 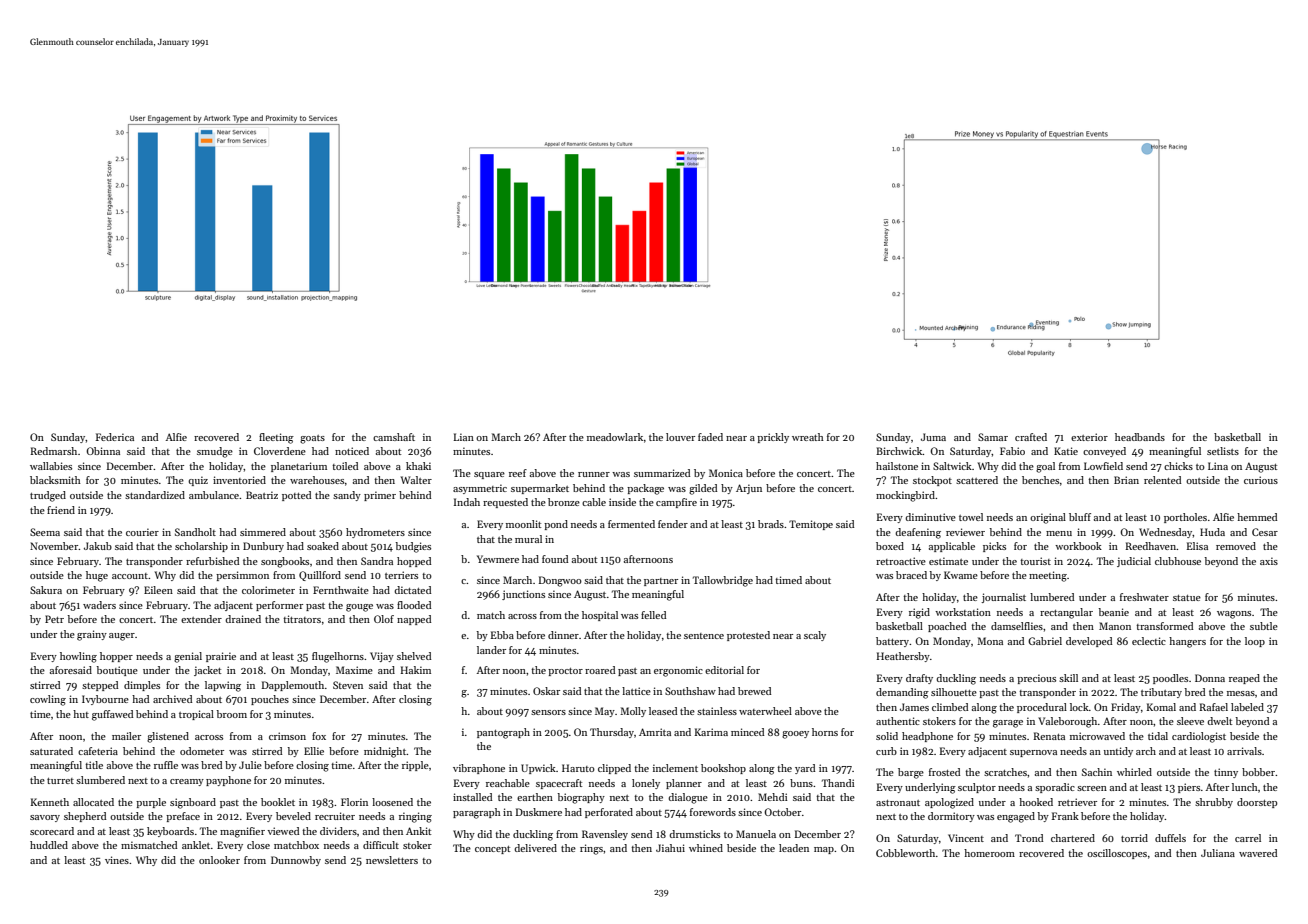 I want to click on statue, so click(x=1187, y=598).
